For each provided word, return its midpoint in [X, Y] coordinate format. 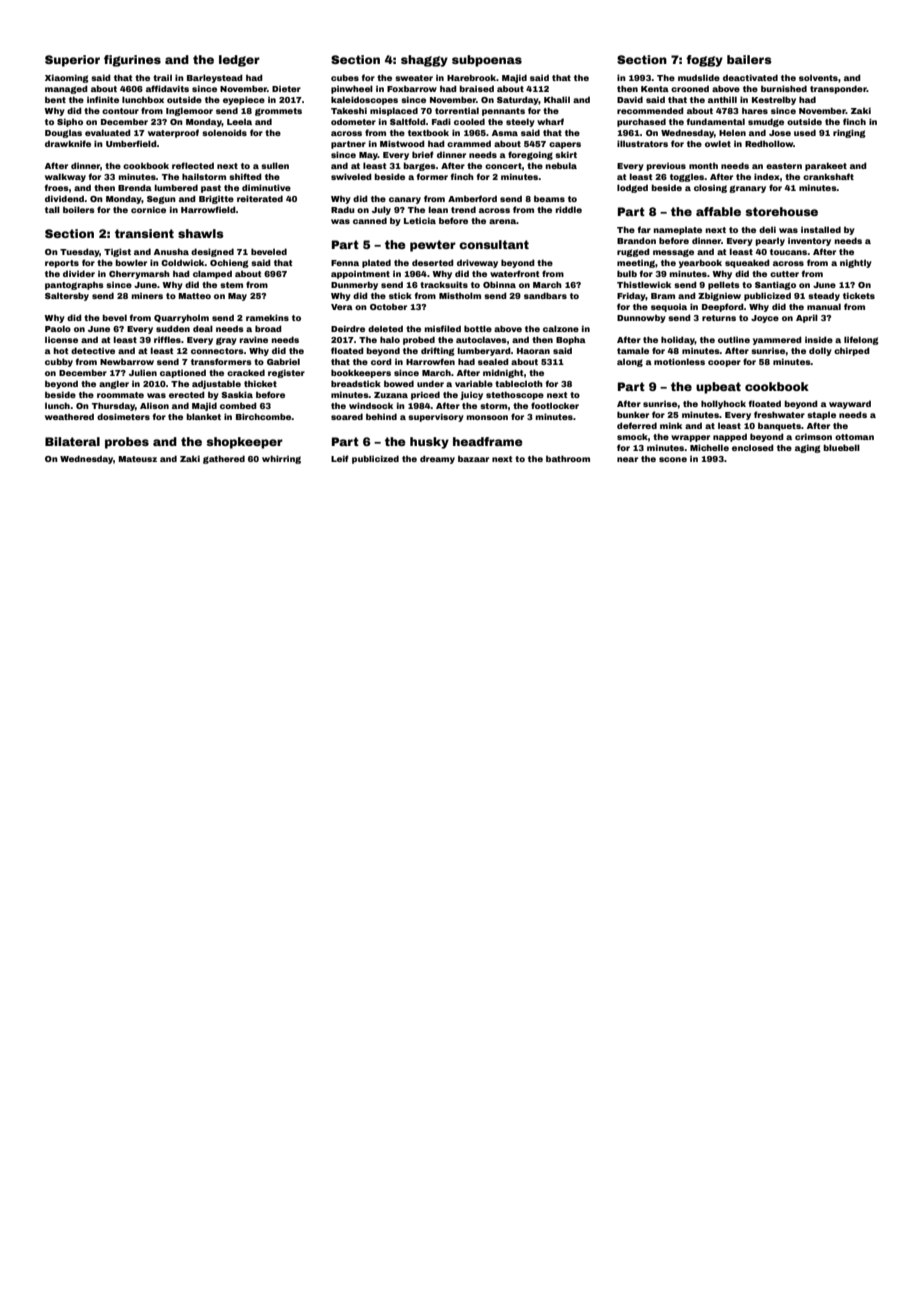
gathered [224, 459]
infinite [103, 99]
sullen [275, 165]
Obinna [499, 284]
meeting [636, 263]
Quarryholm [181, 318]
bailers [749, 59]
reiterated [260, 198]
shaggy [424, 61]
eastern [784, 166]
